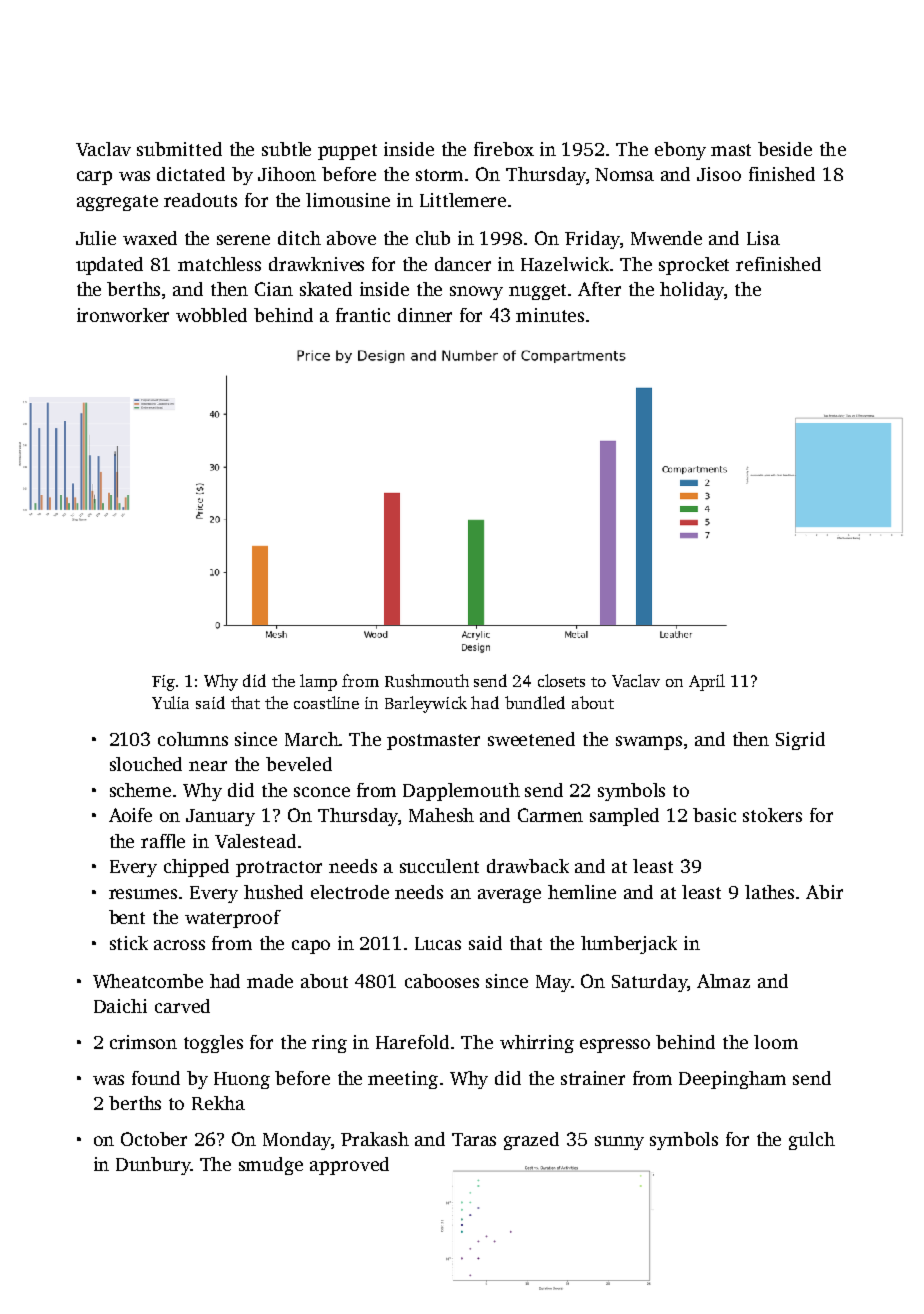  What do you see at coordinates (649, 743) in the image?
I see `swamps` at bounding box center [649, 743].
